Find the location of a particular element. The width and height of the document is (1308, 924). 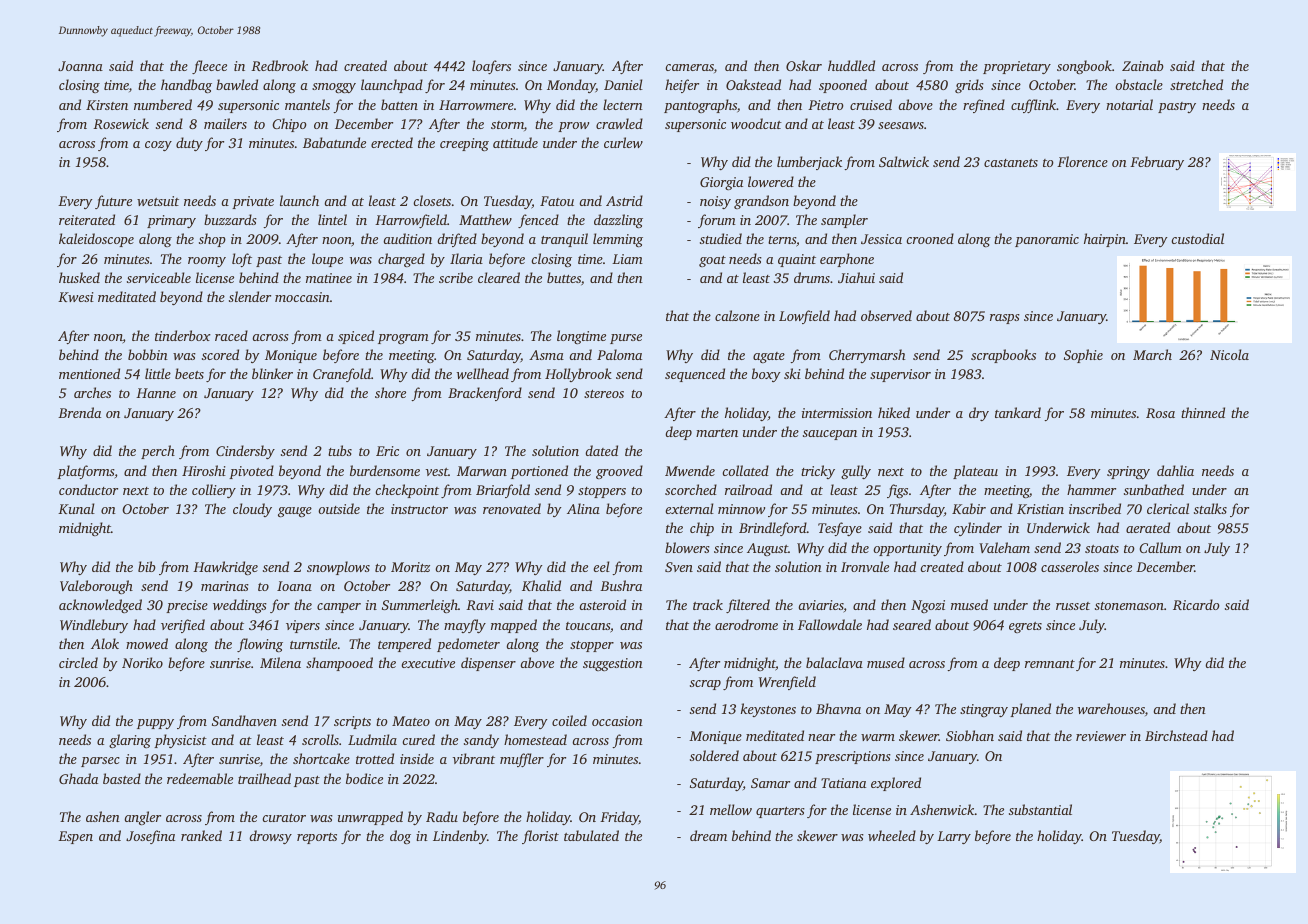

cameras is located at coordinates (689, 67).
